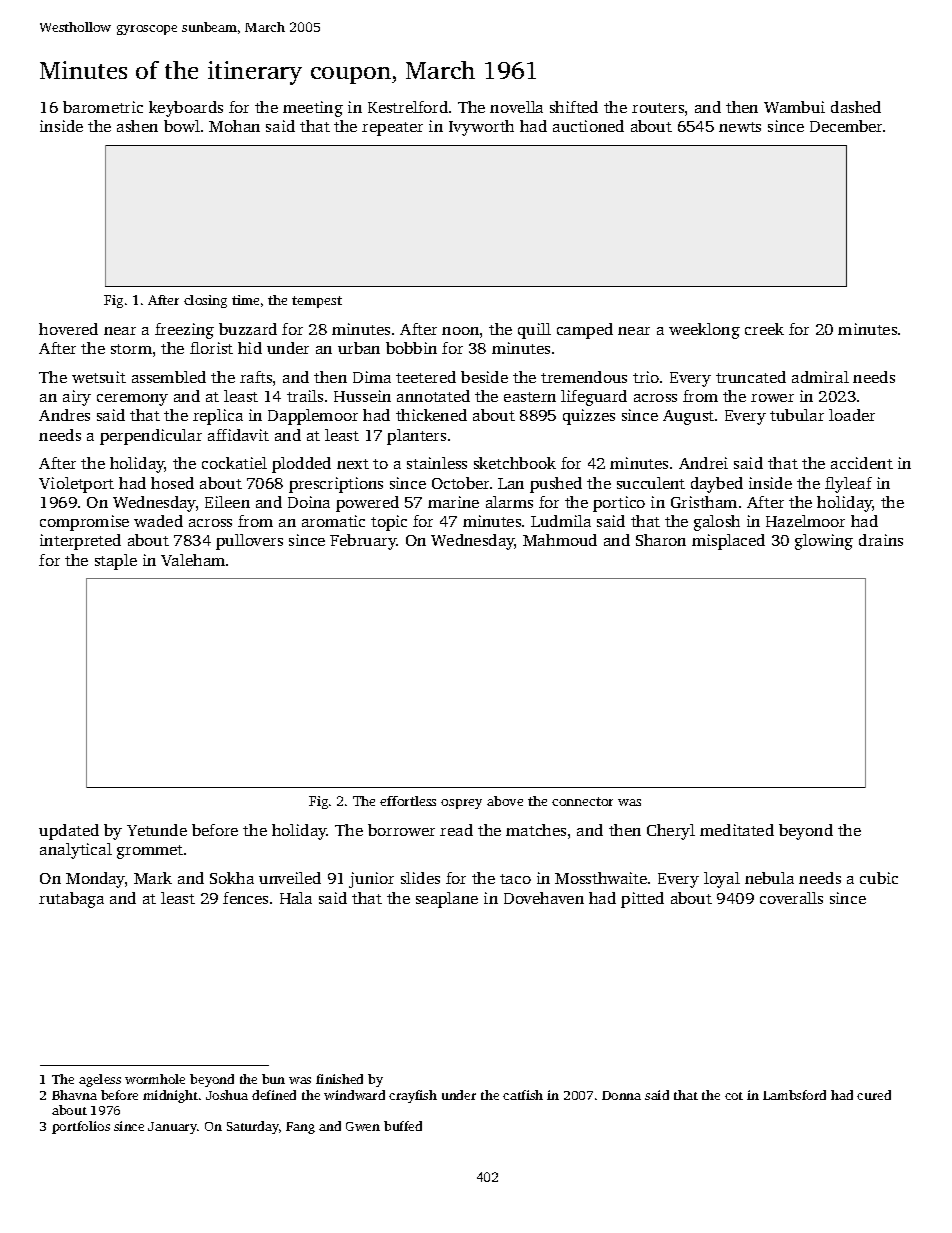  What do you see at coordinates (728, 542) in the screenshot?
I see `misplaced` at bounding box center [728, 542].
